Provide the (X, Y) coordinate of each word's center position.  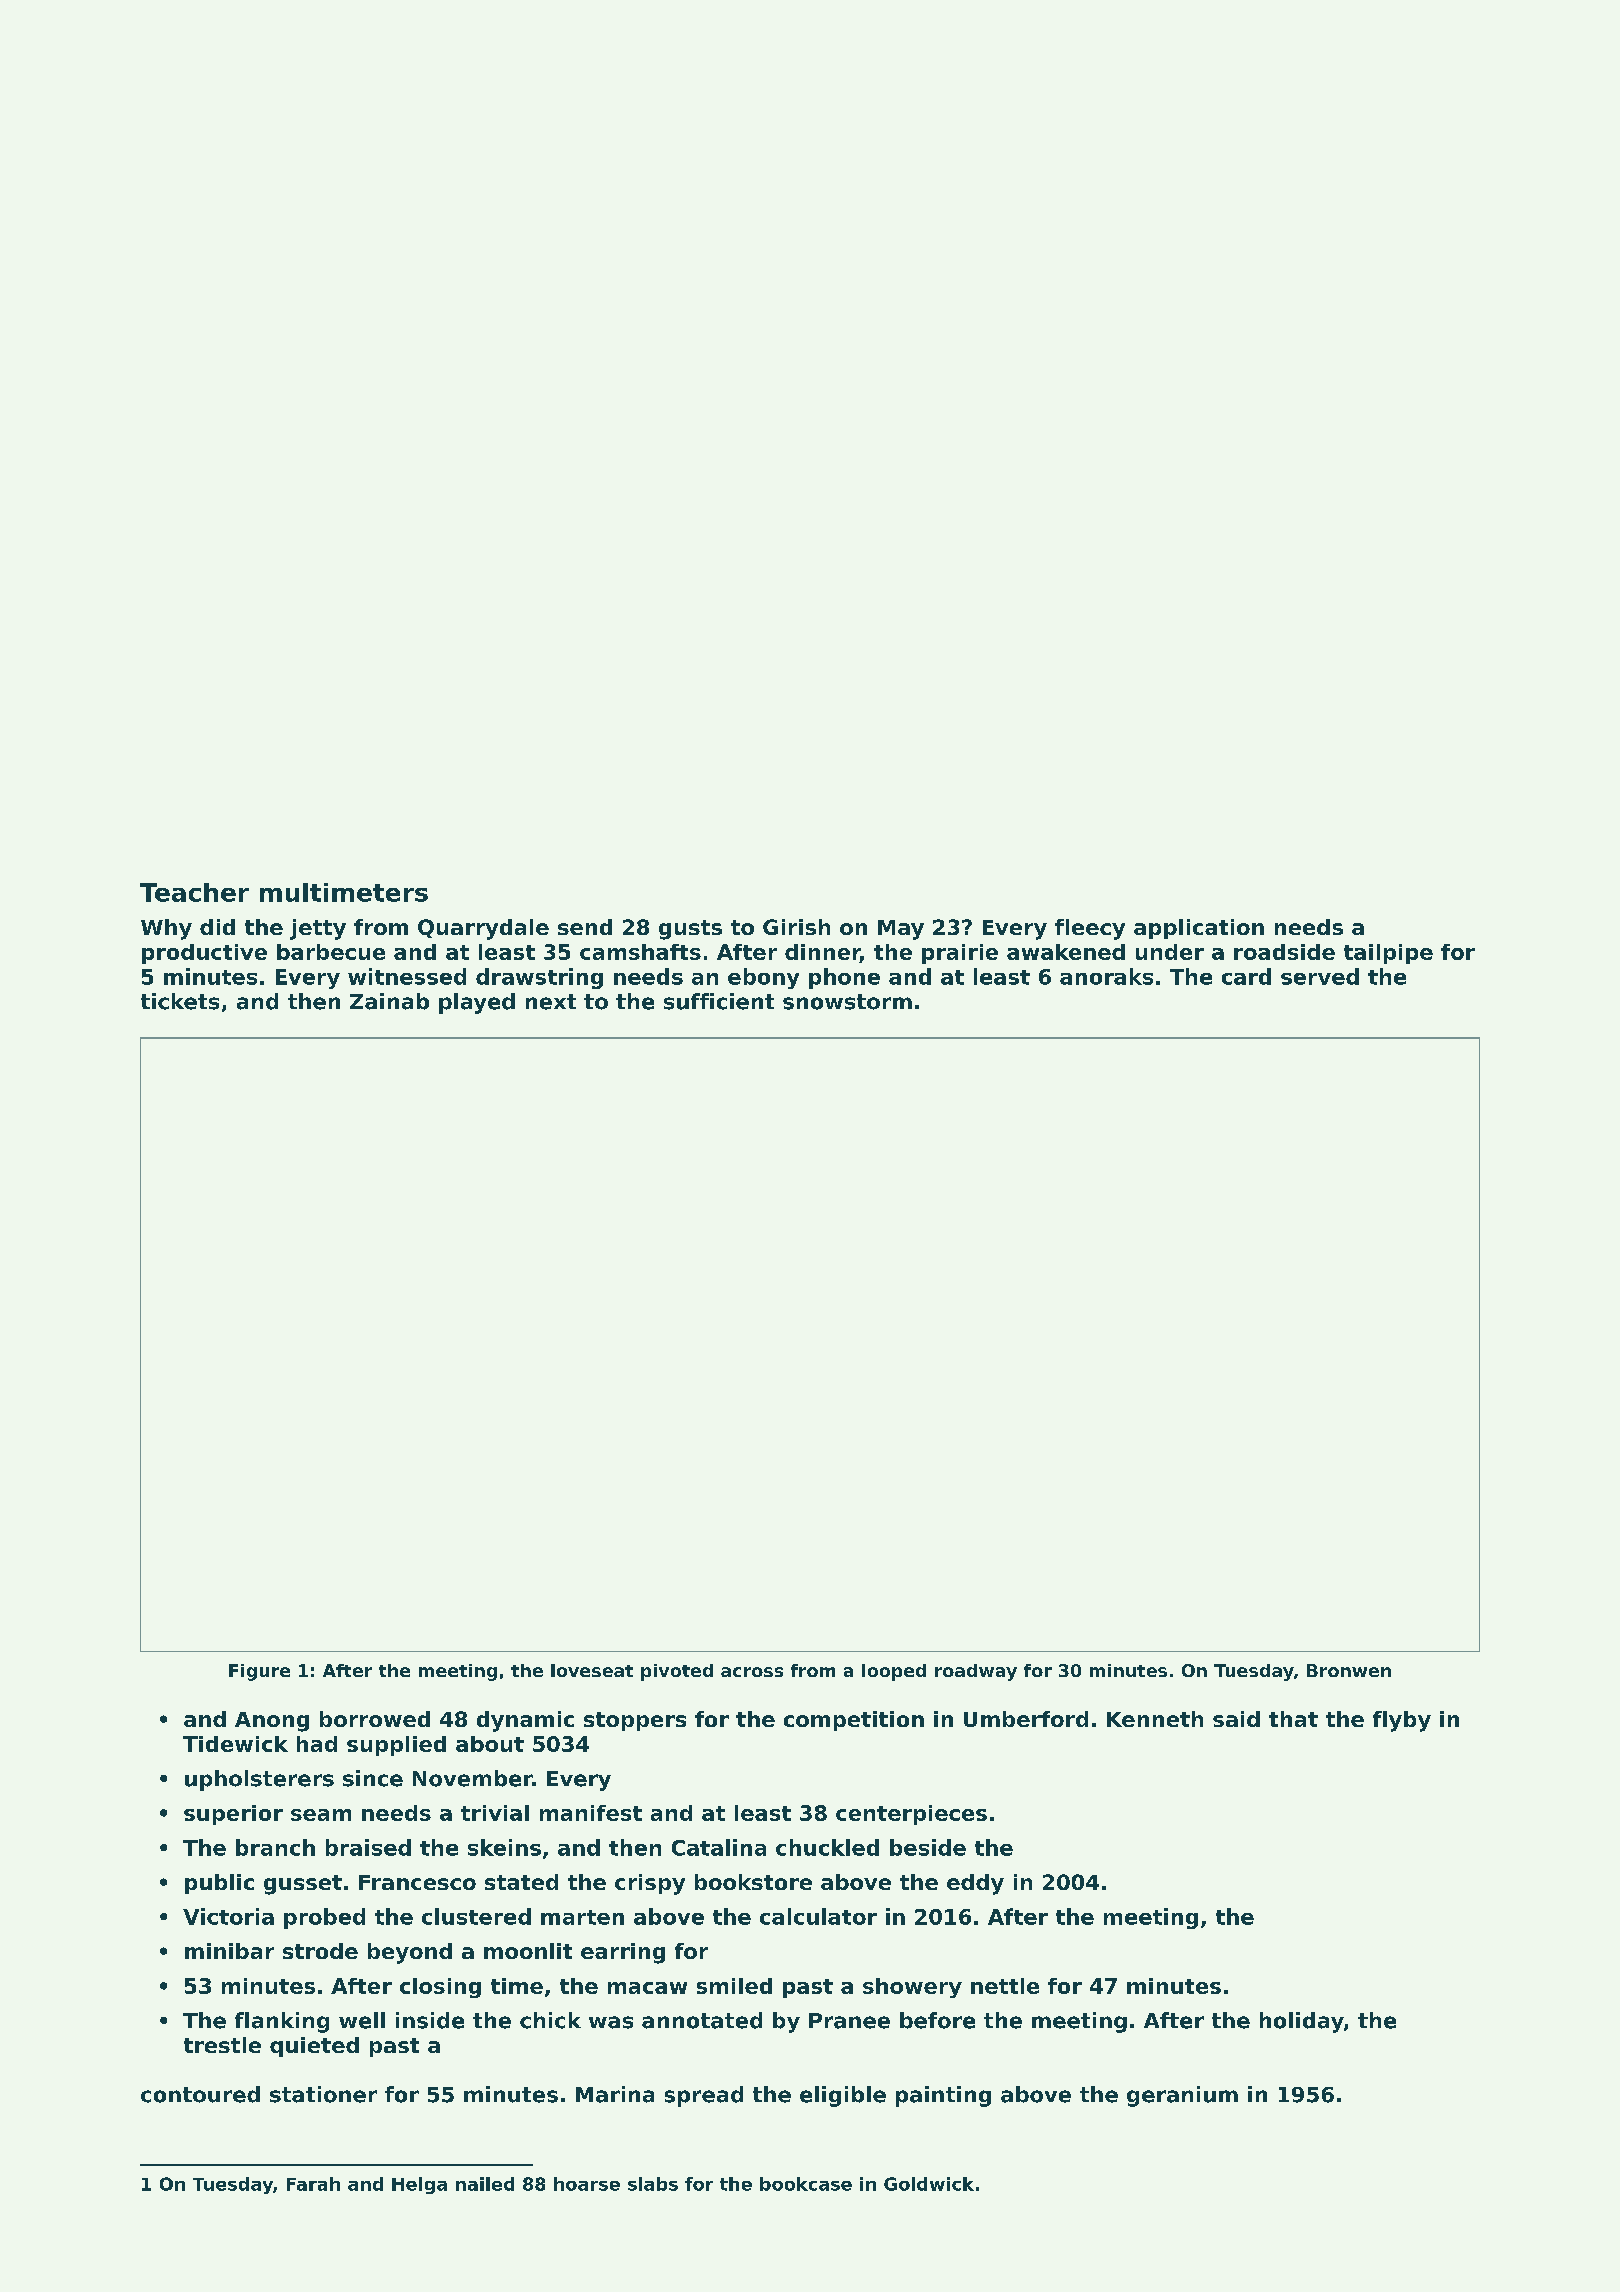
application (1199, 929)
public (219, 1884)
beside (928, 1847)
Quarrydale (483, 929)
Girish (796, 927)
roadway (976, 1672)
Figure (259, 1672)
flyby (1402, 1721)
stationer (323, 2094)
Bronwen (1349, 1670)
